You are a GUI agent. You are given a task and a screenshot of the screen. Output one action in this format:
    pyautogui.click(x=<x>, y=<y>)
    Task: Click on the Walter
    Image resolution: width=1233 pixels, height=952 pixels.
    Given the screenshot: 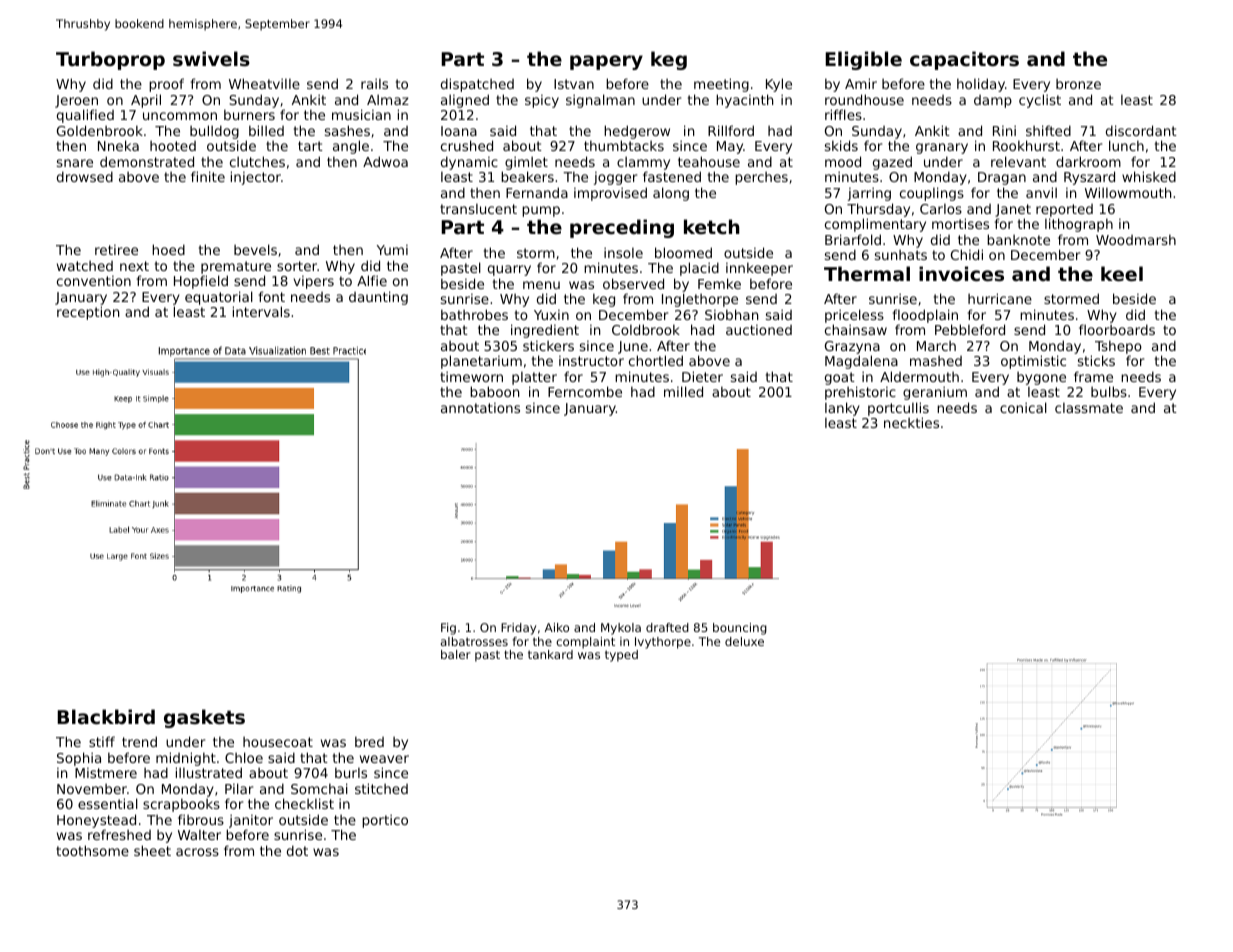 What is the action you would take?
    pyautogui.click(x=199, y=835)
